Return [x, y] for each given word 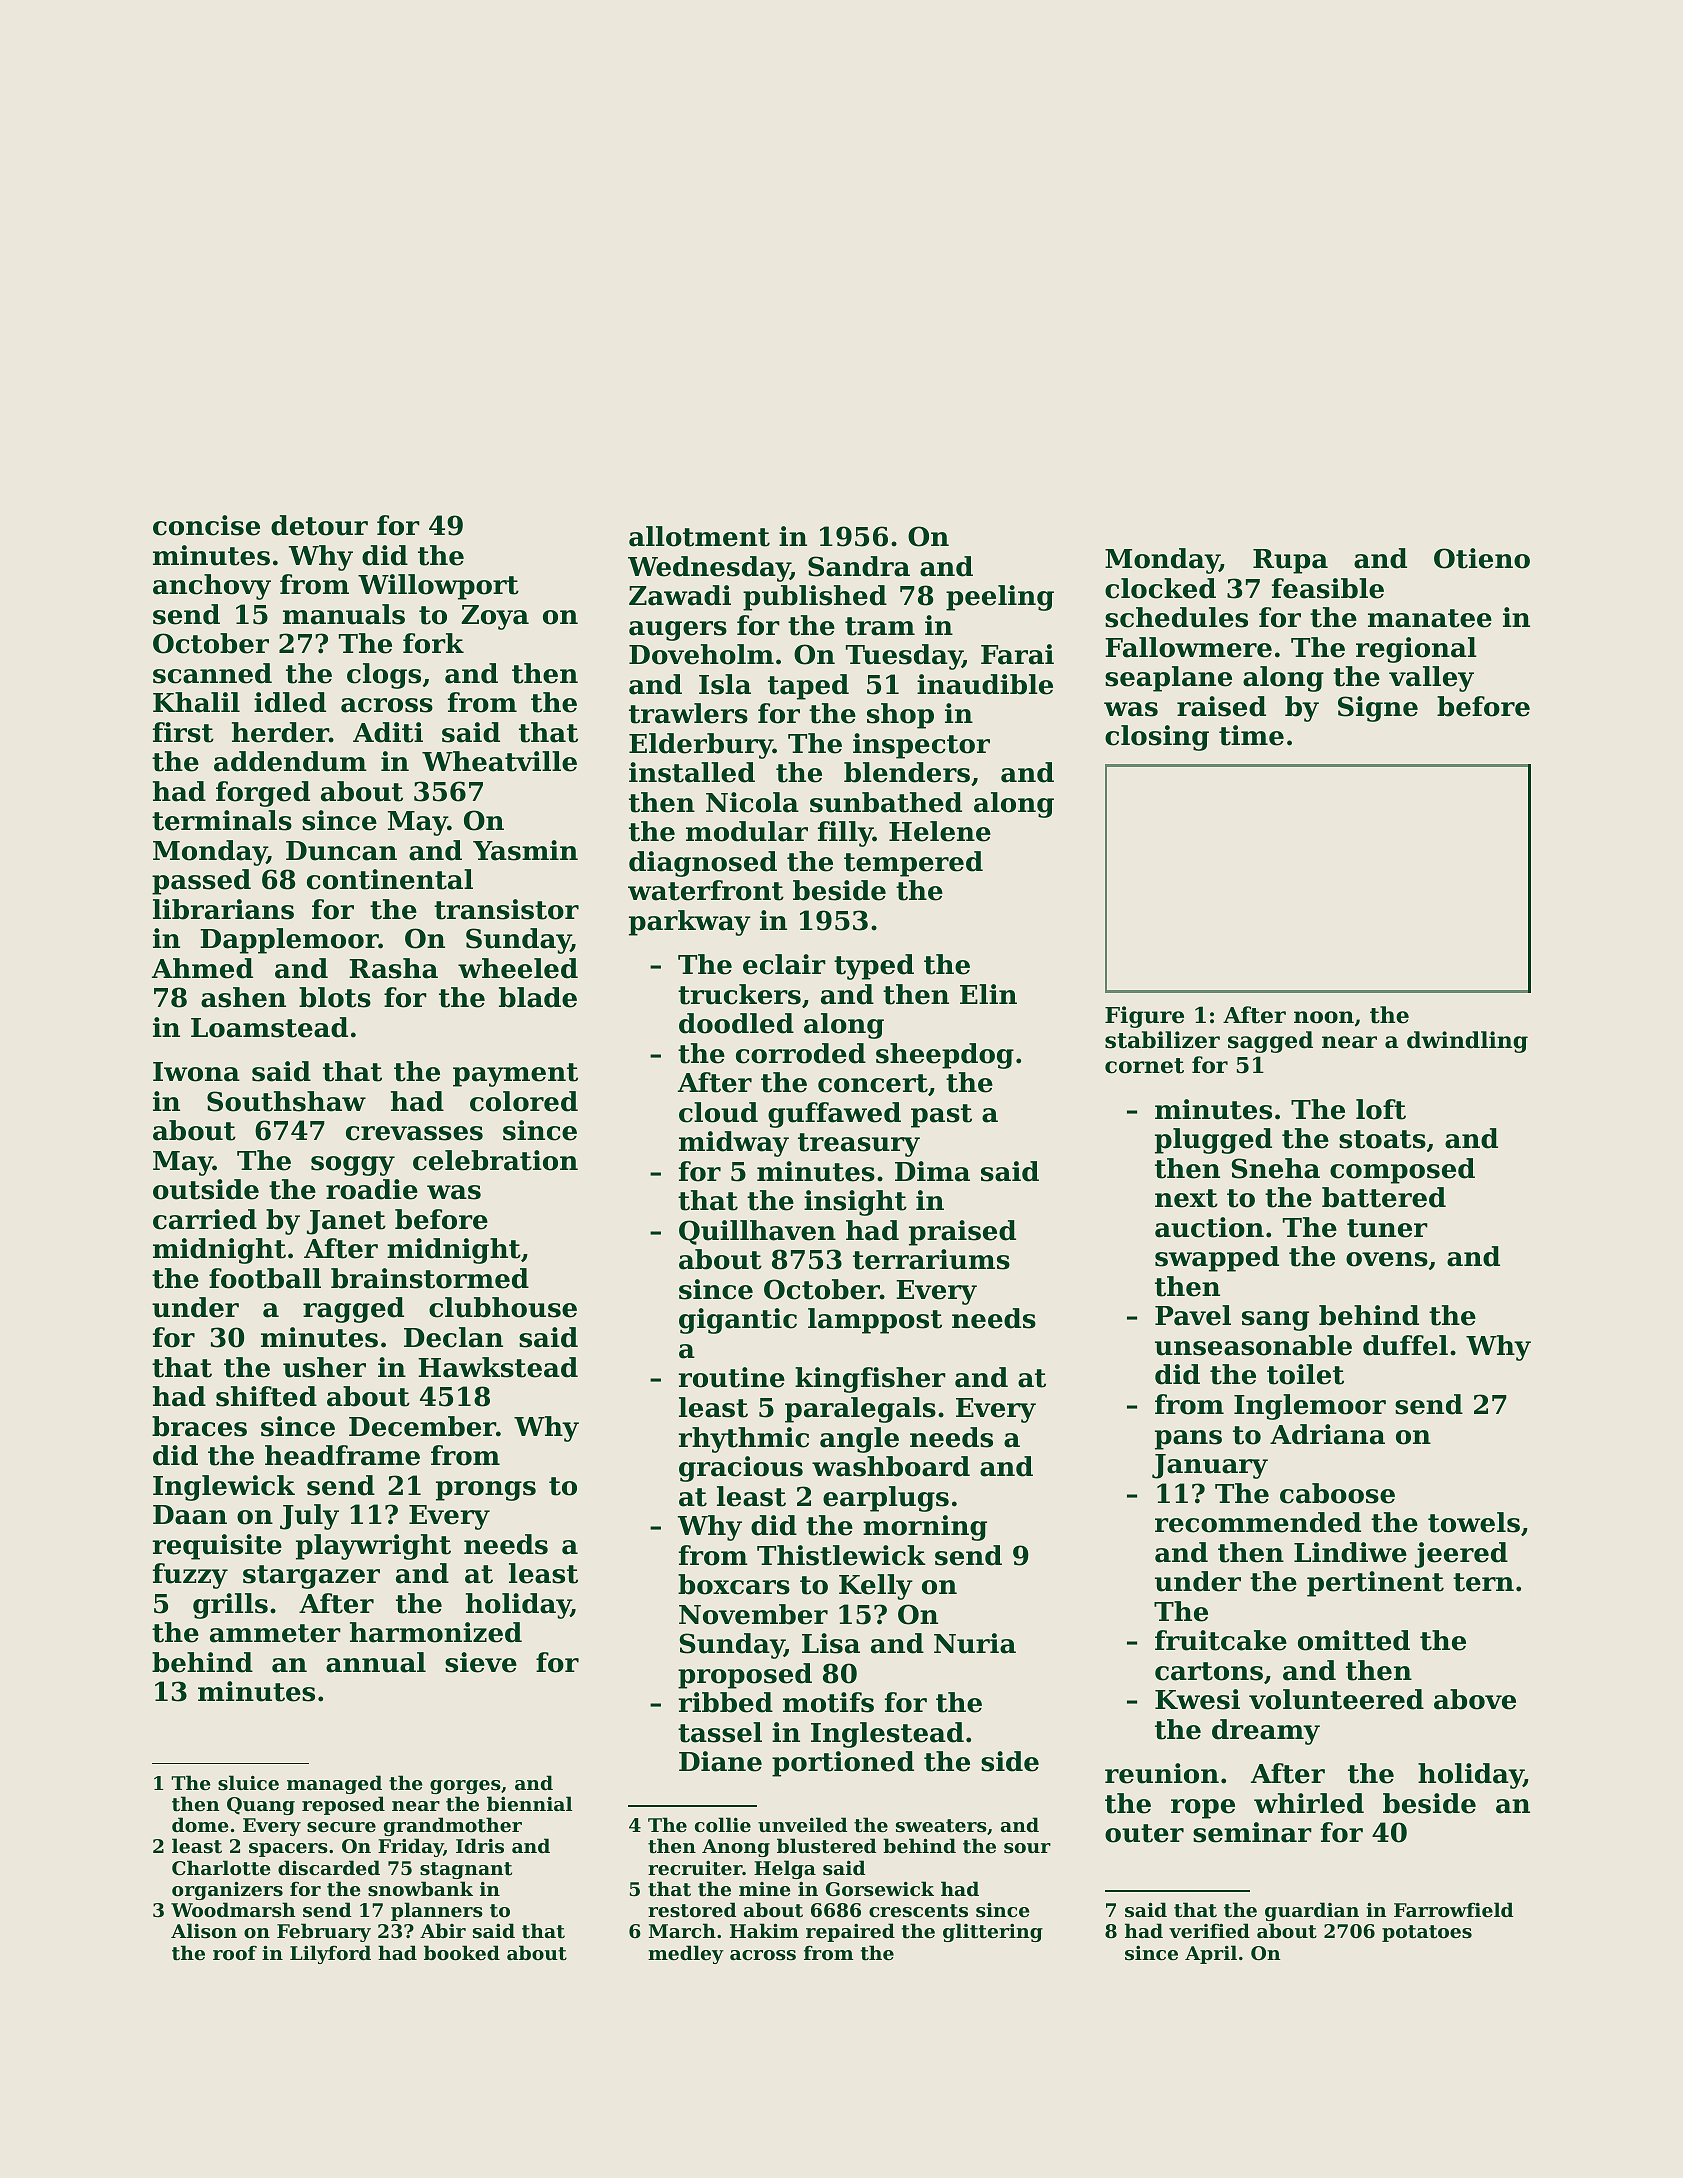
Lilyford [330, 1954]
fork [433, 643]
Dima [932, 1171]
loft [1381, 1109]
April [1211, 1954]
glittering [993, 1932]
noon [1324, 1017]
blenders [907, 772]
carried [205, 1219]
